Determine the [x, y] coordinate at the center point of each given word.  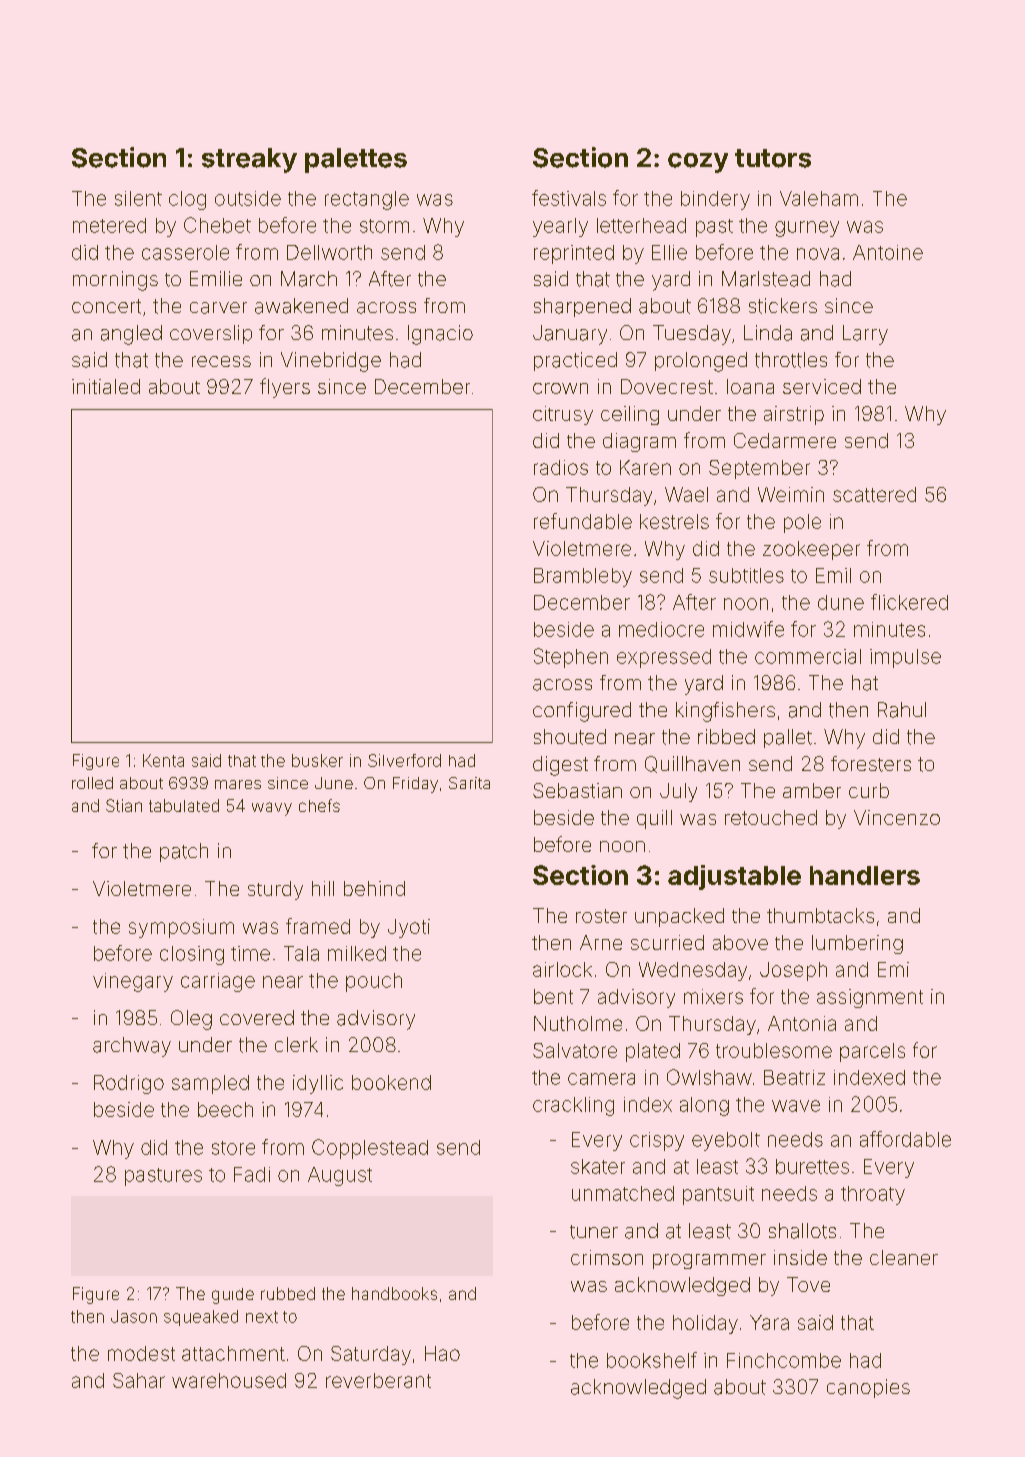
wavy [272, 809]
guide [233, 1296]
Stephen [571, 658]
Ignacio [440, 335]
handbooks [394, 1293]
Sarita [469, 783]
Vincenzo [897, 817]
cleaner [904, 1257]
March [309, 279]
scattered [874, 494]
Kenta [163, 760]
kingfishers [725, 712]
